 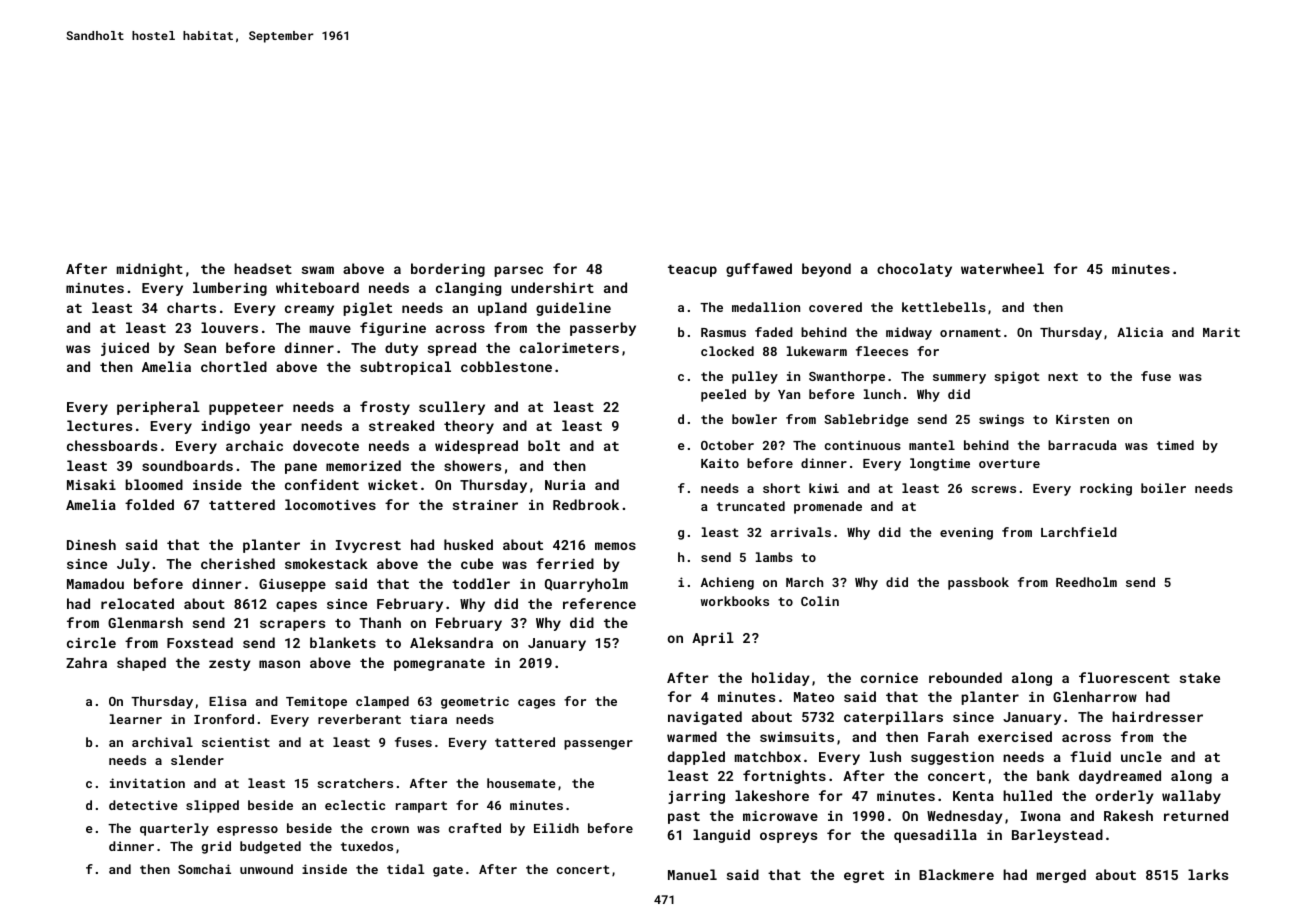 I want to click on cherished, so click(x=238, y=563).
